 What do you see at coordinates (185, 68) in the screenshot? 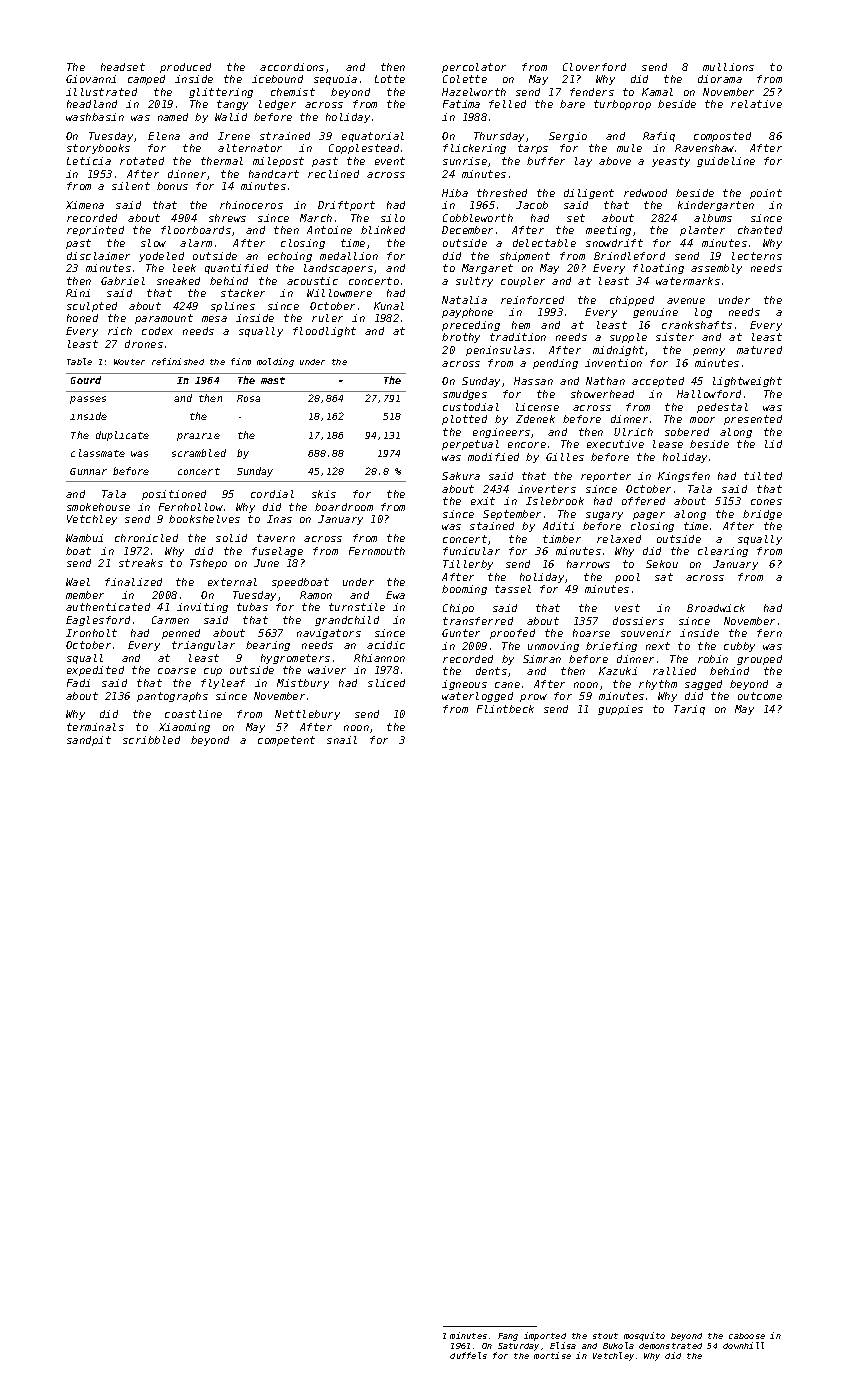
I see `produced` at bounding box center [185, 68].
